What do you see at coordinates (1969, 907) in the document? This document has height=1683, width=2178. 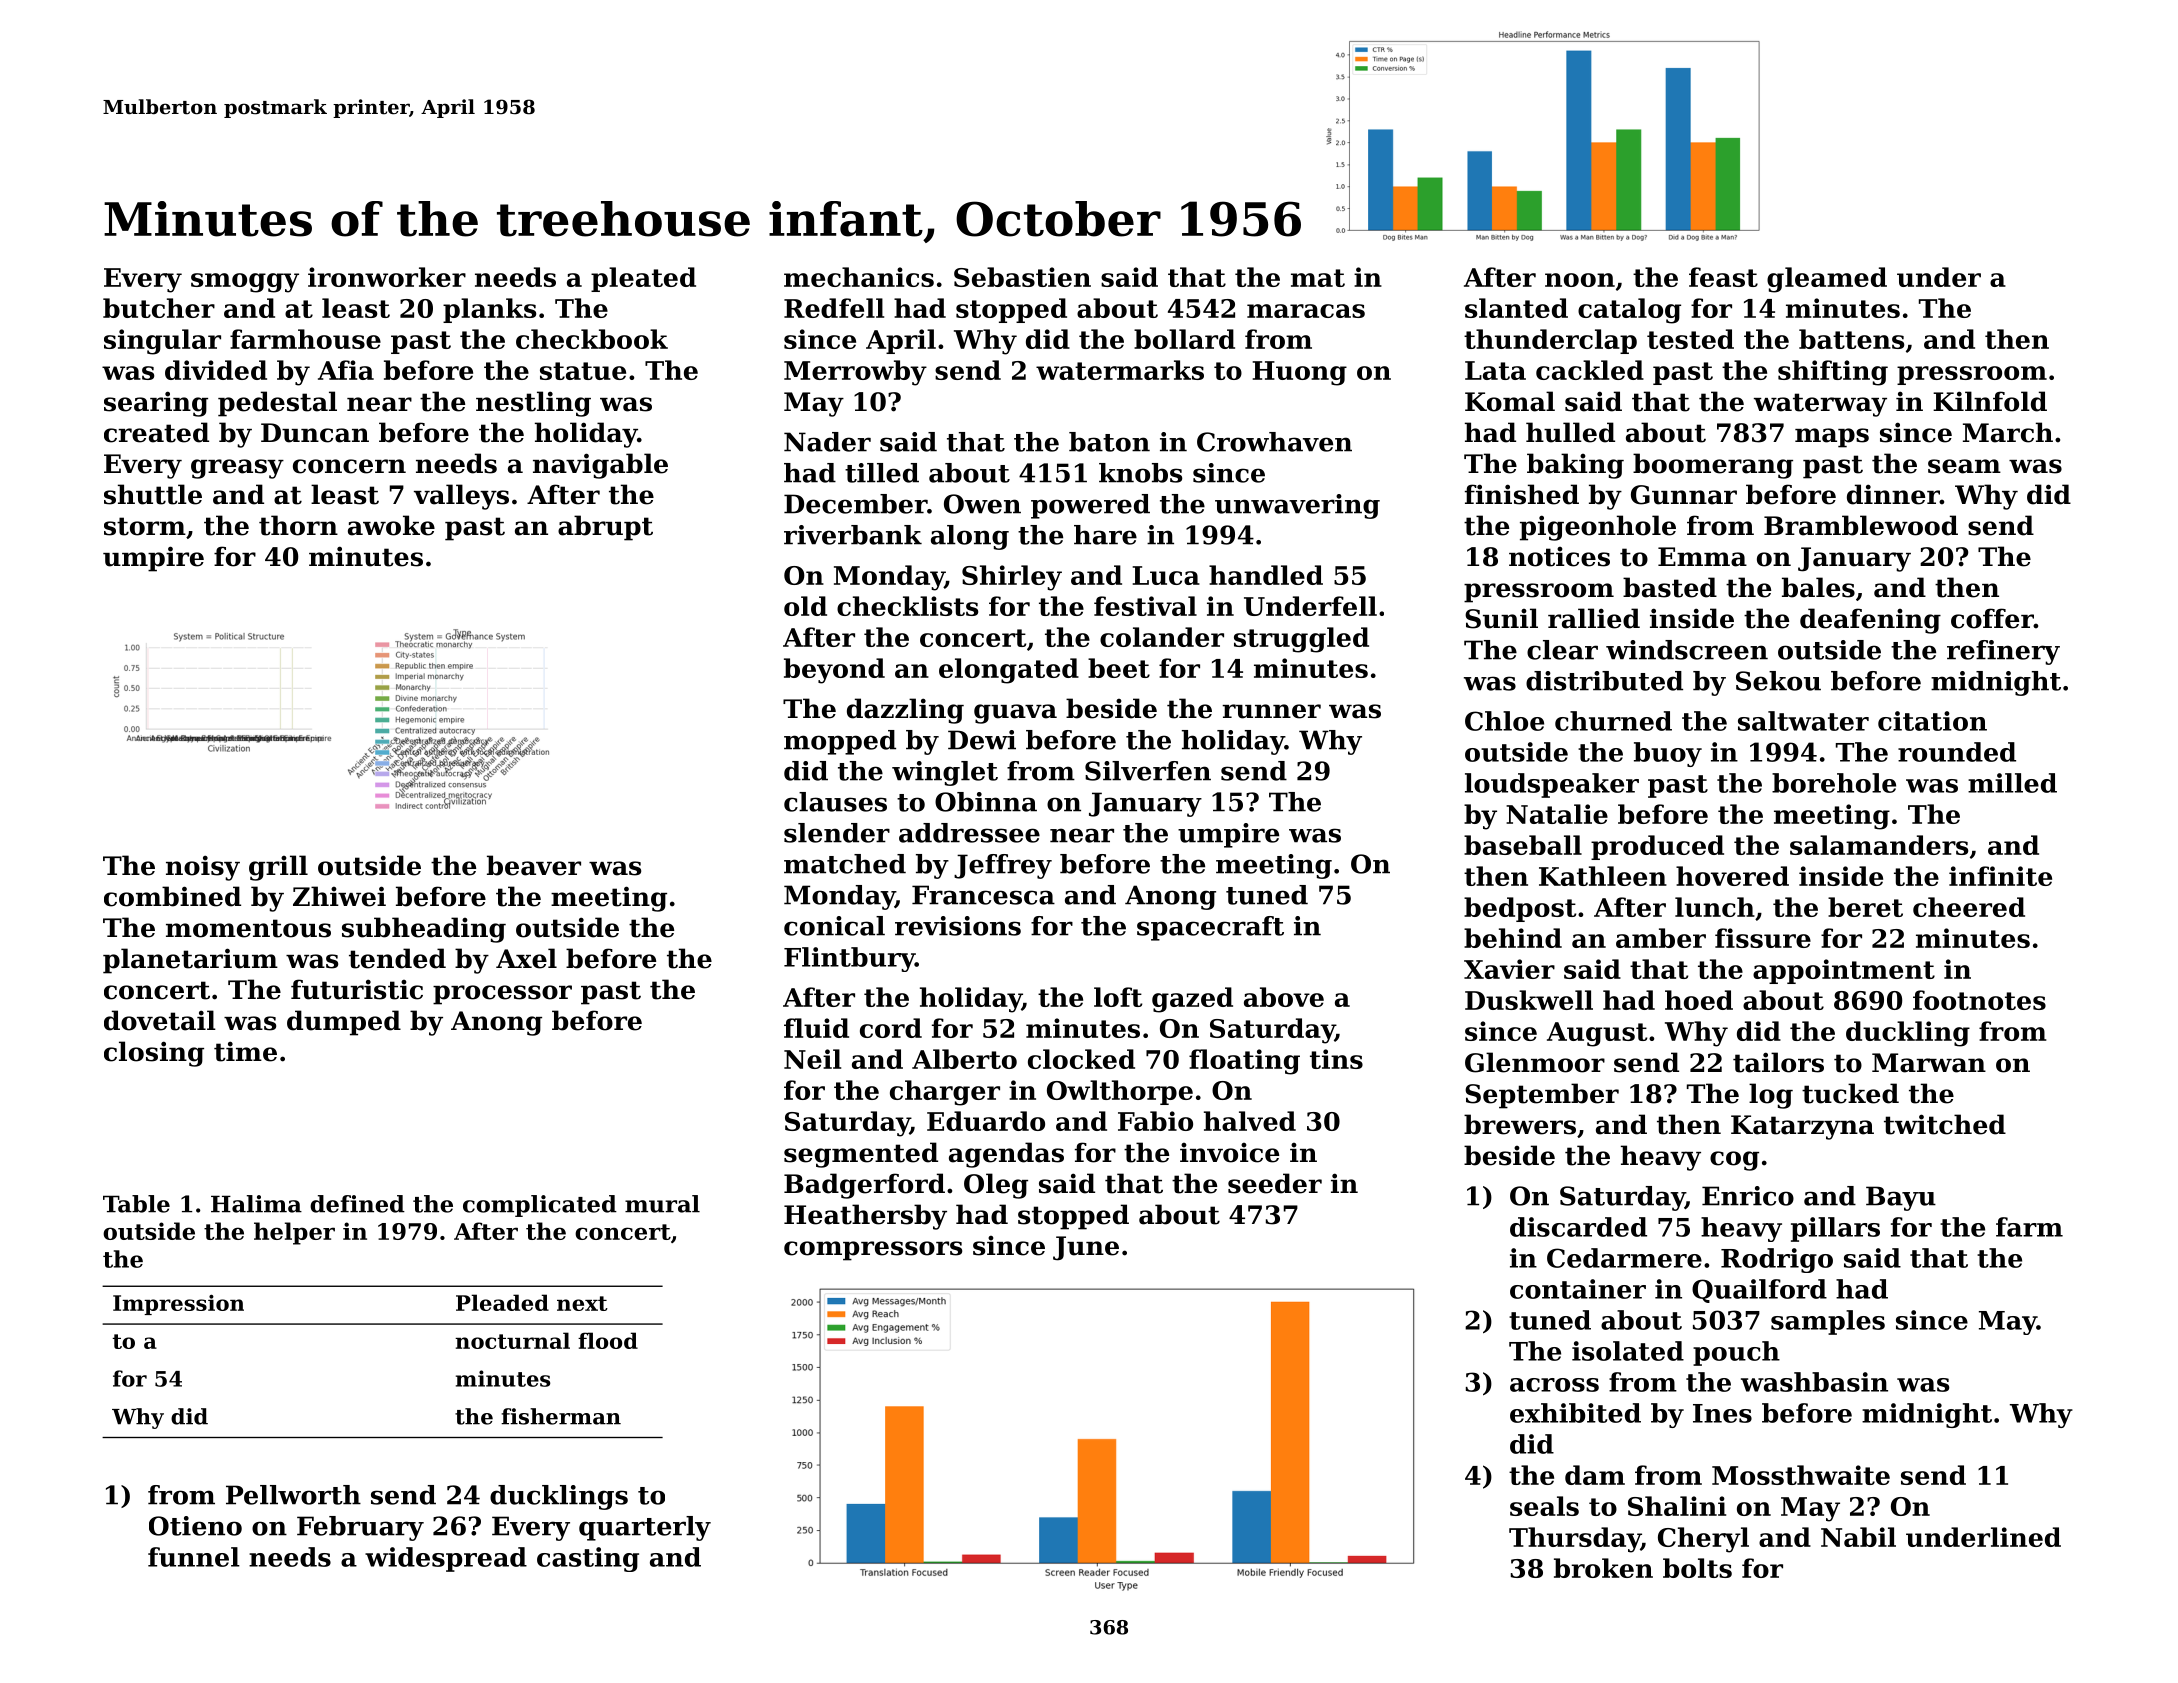 I see `cheered` at bounding box center [1969, 907].
